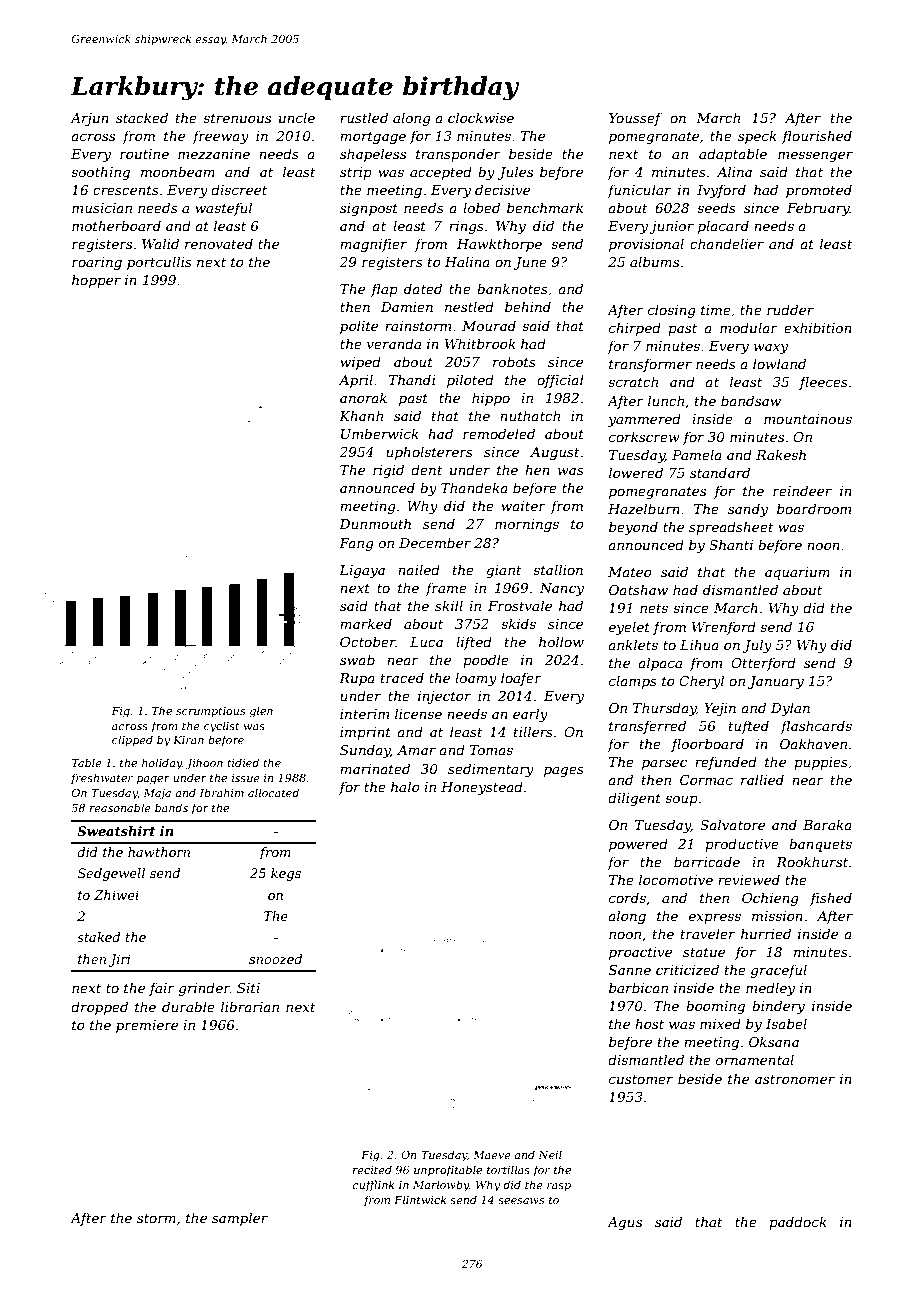 The height and width of the page is (1308, 924). What do you see at coordinates (749, 727) in the page?
I see `tufted` at bounding box center [749, 727].
